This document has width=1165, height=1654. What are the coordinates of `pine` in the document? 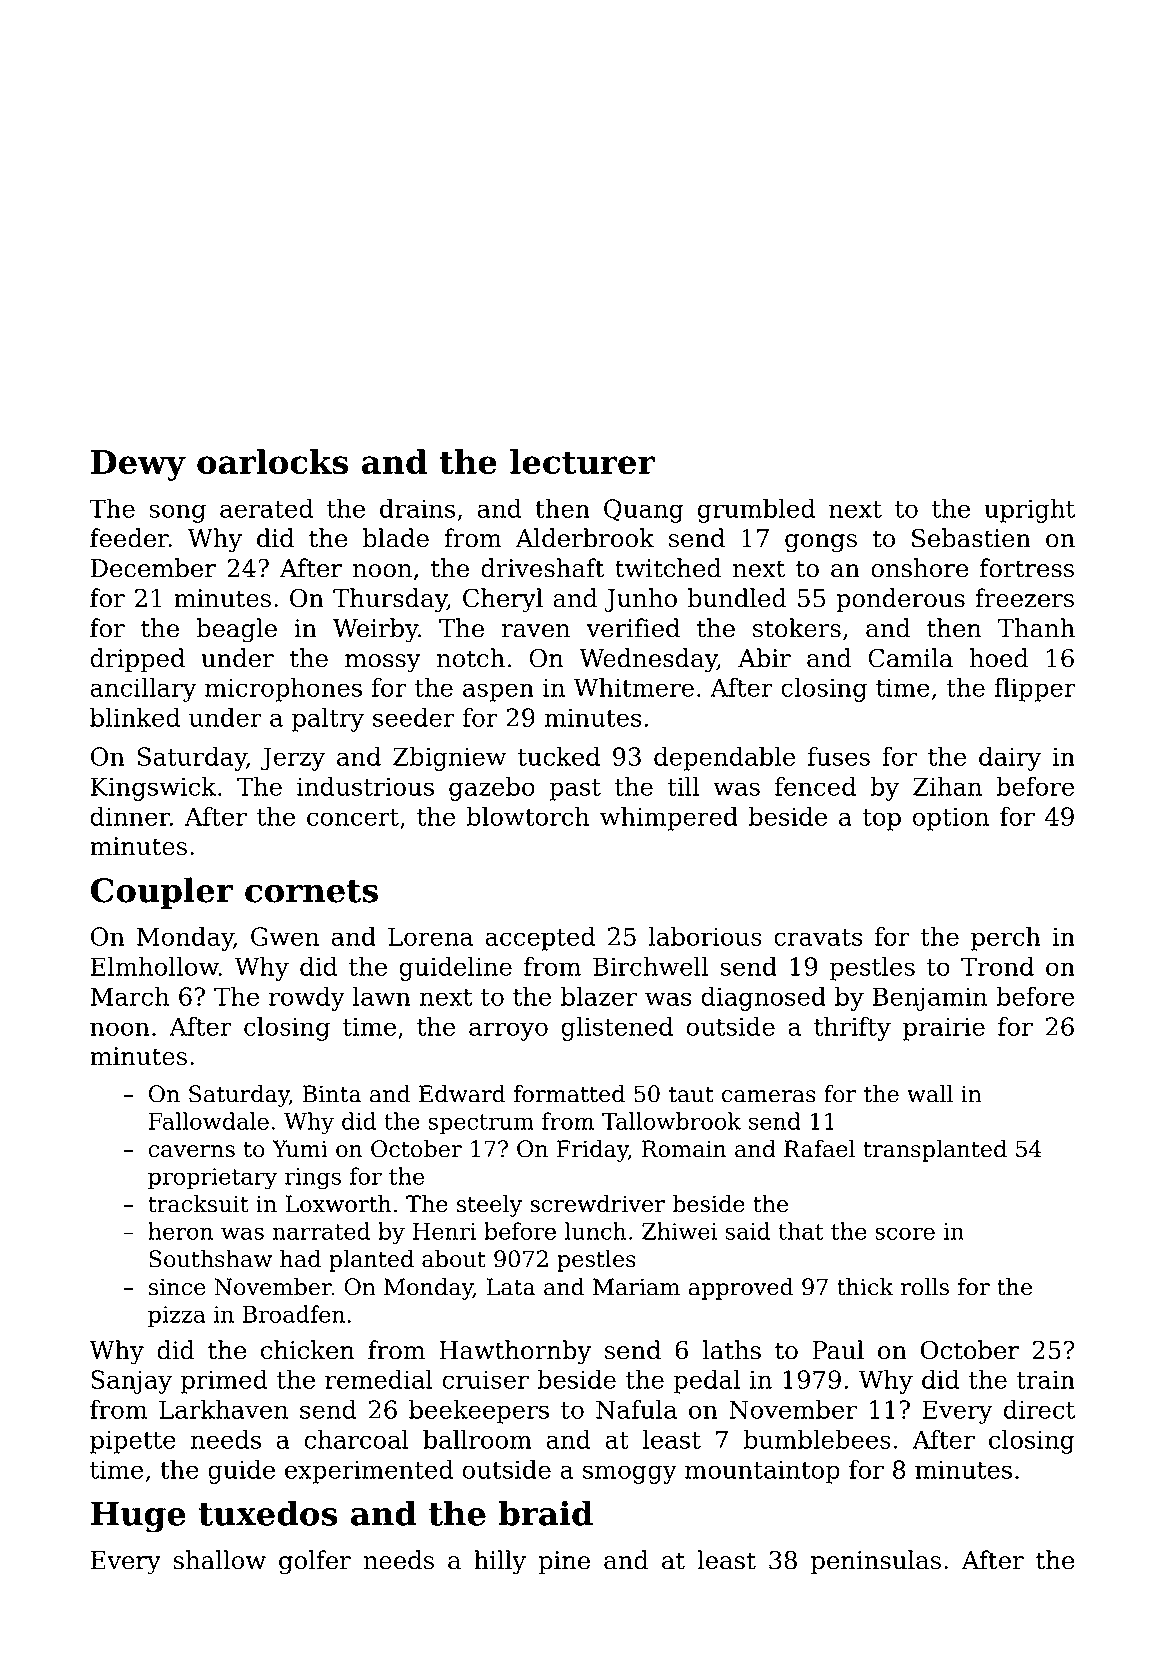 It's located at (564, 1562).
